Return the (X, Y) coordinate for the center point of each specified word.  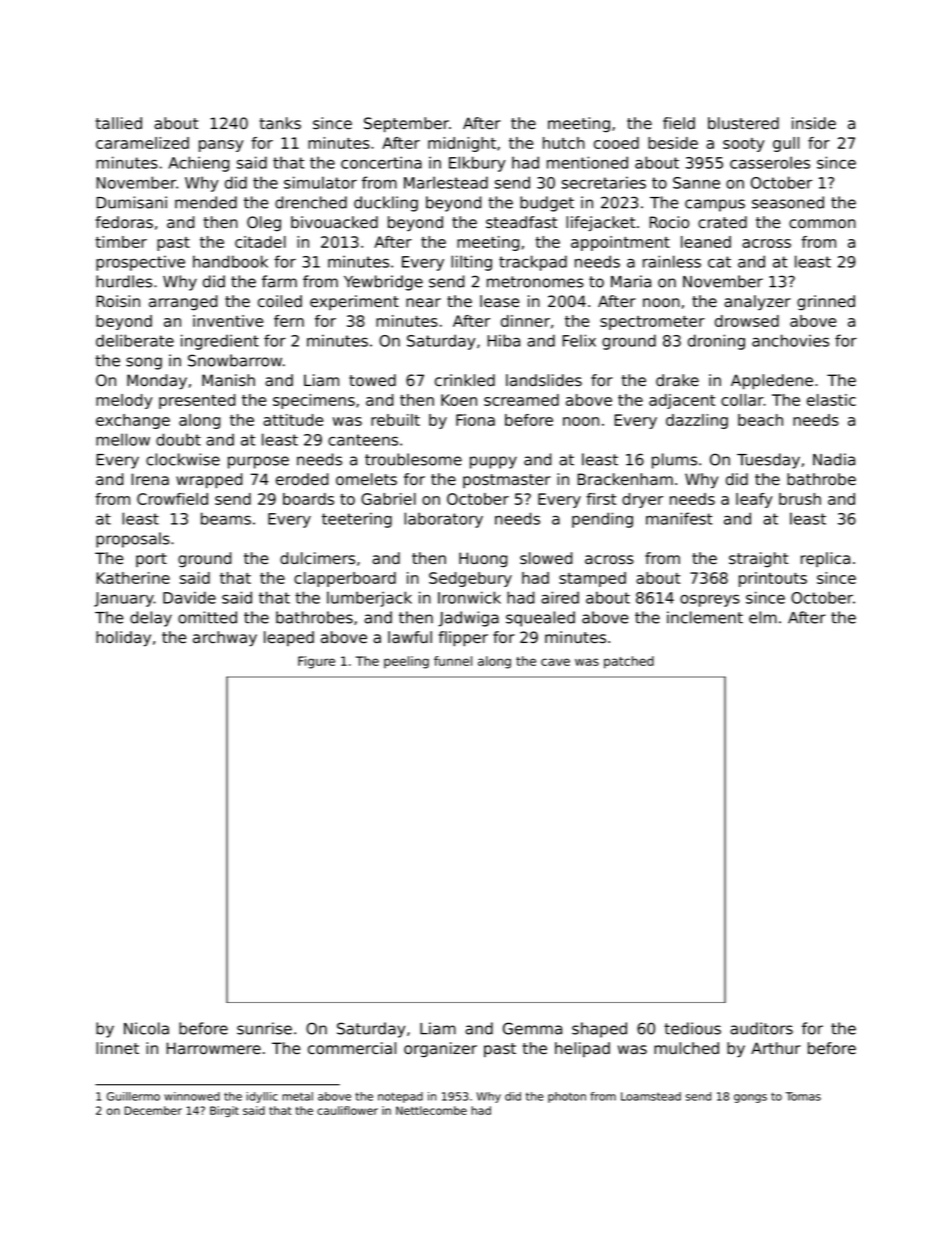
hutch (564, 143)
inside (814, 123)
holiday (123, 639)
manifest (679, 518)
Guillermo (133, 1096)
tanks (280, 123)
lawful (410, 637)
